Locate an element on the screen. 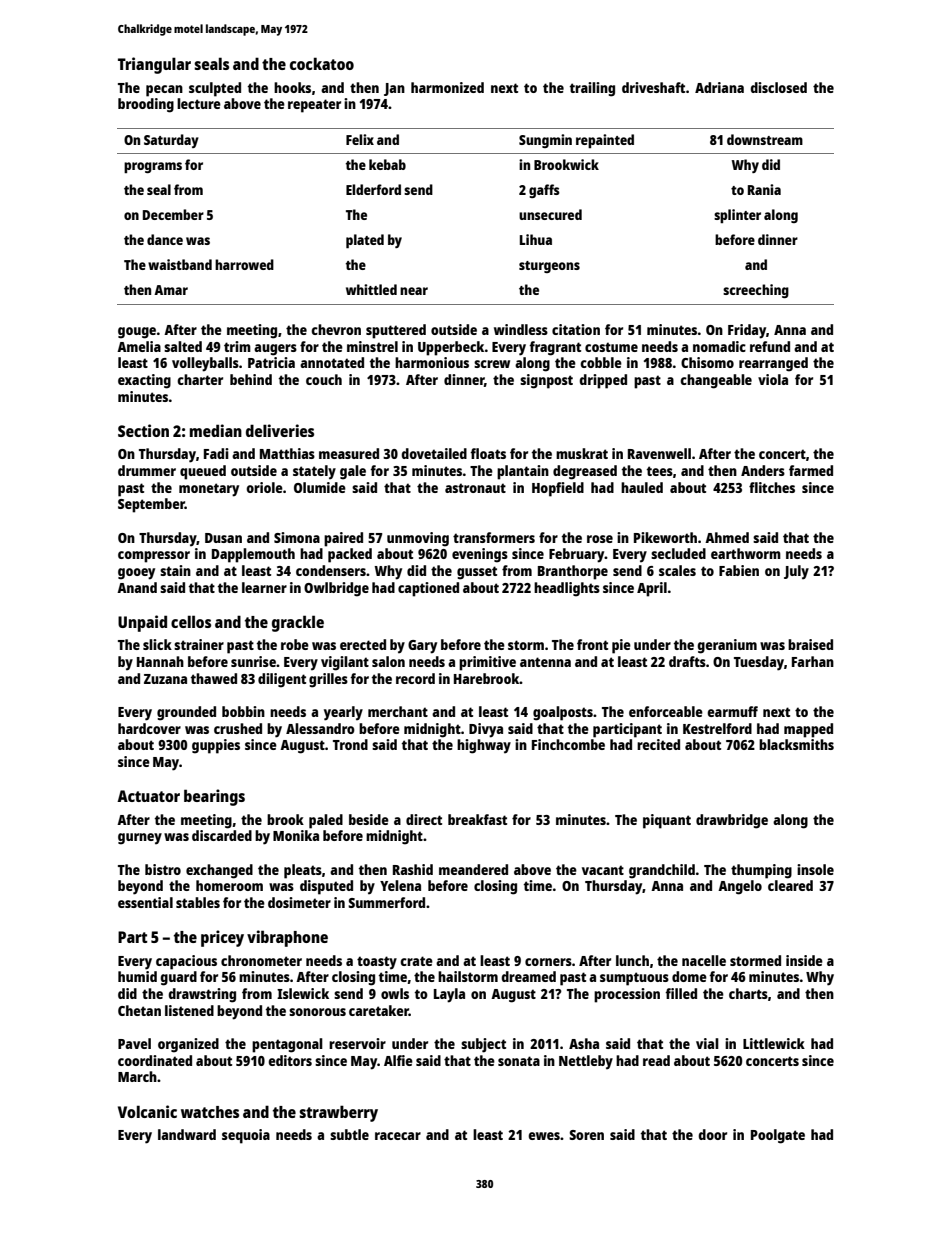  repeater is located at coordinates (314, 106).
